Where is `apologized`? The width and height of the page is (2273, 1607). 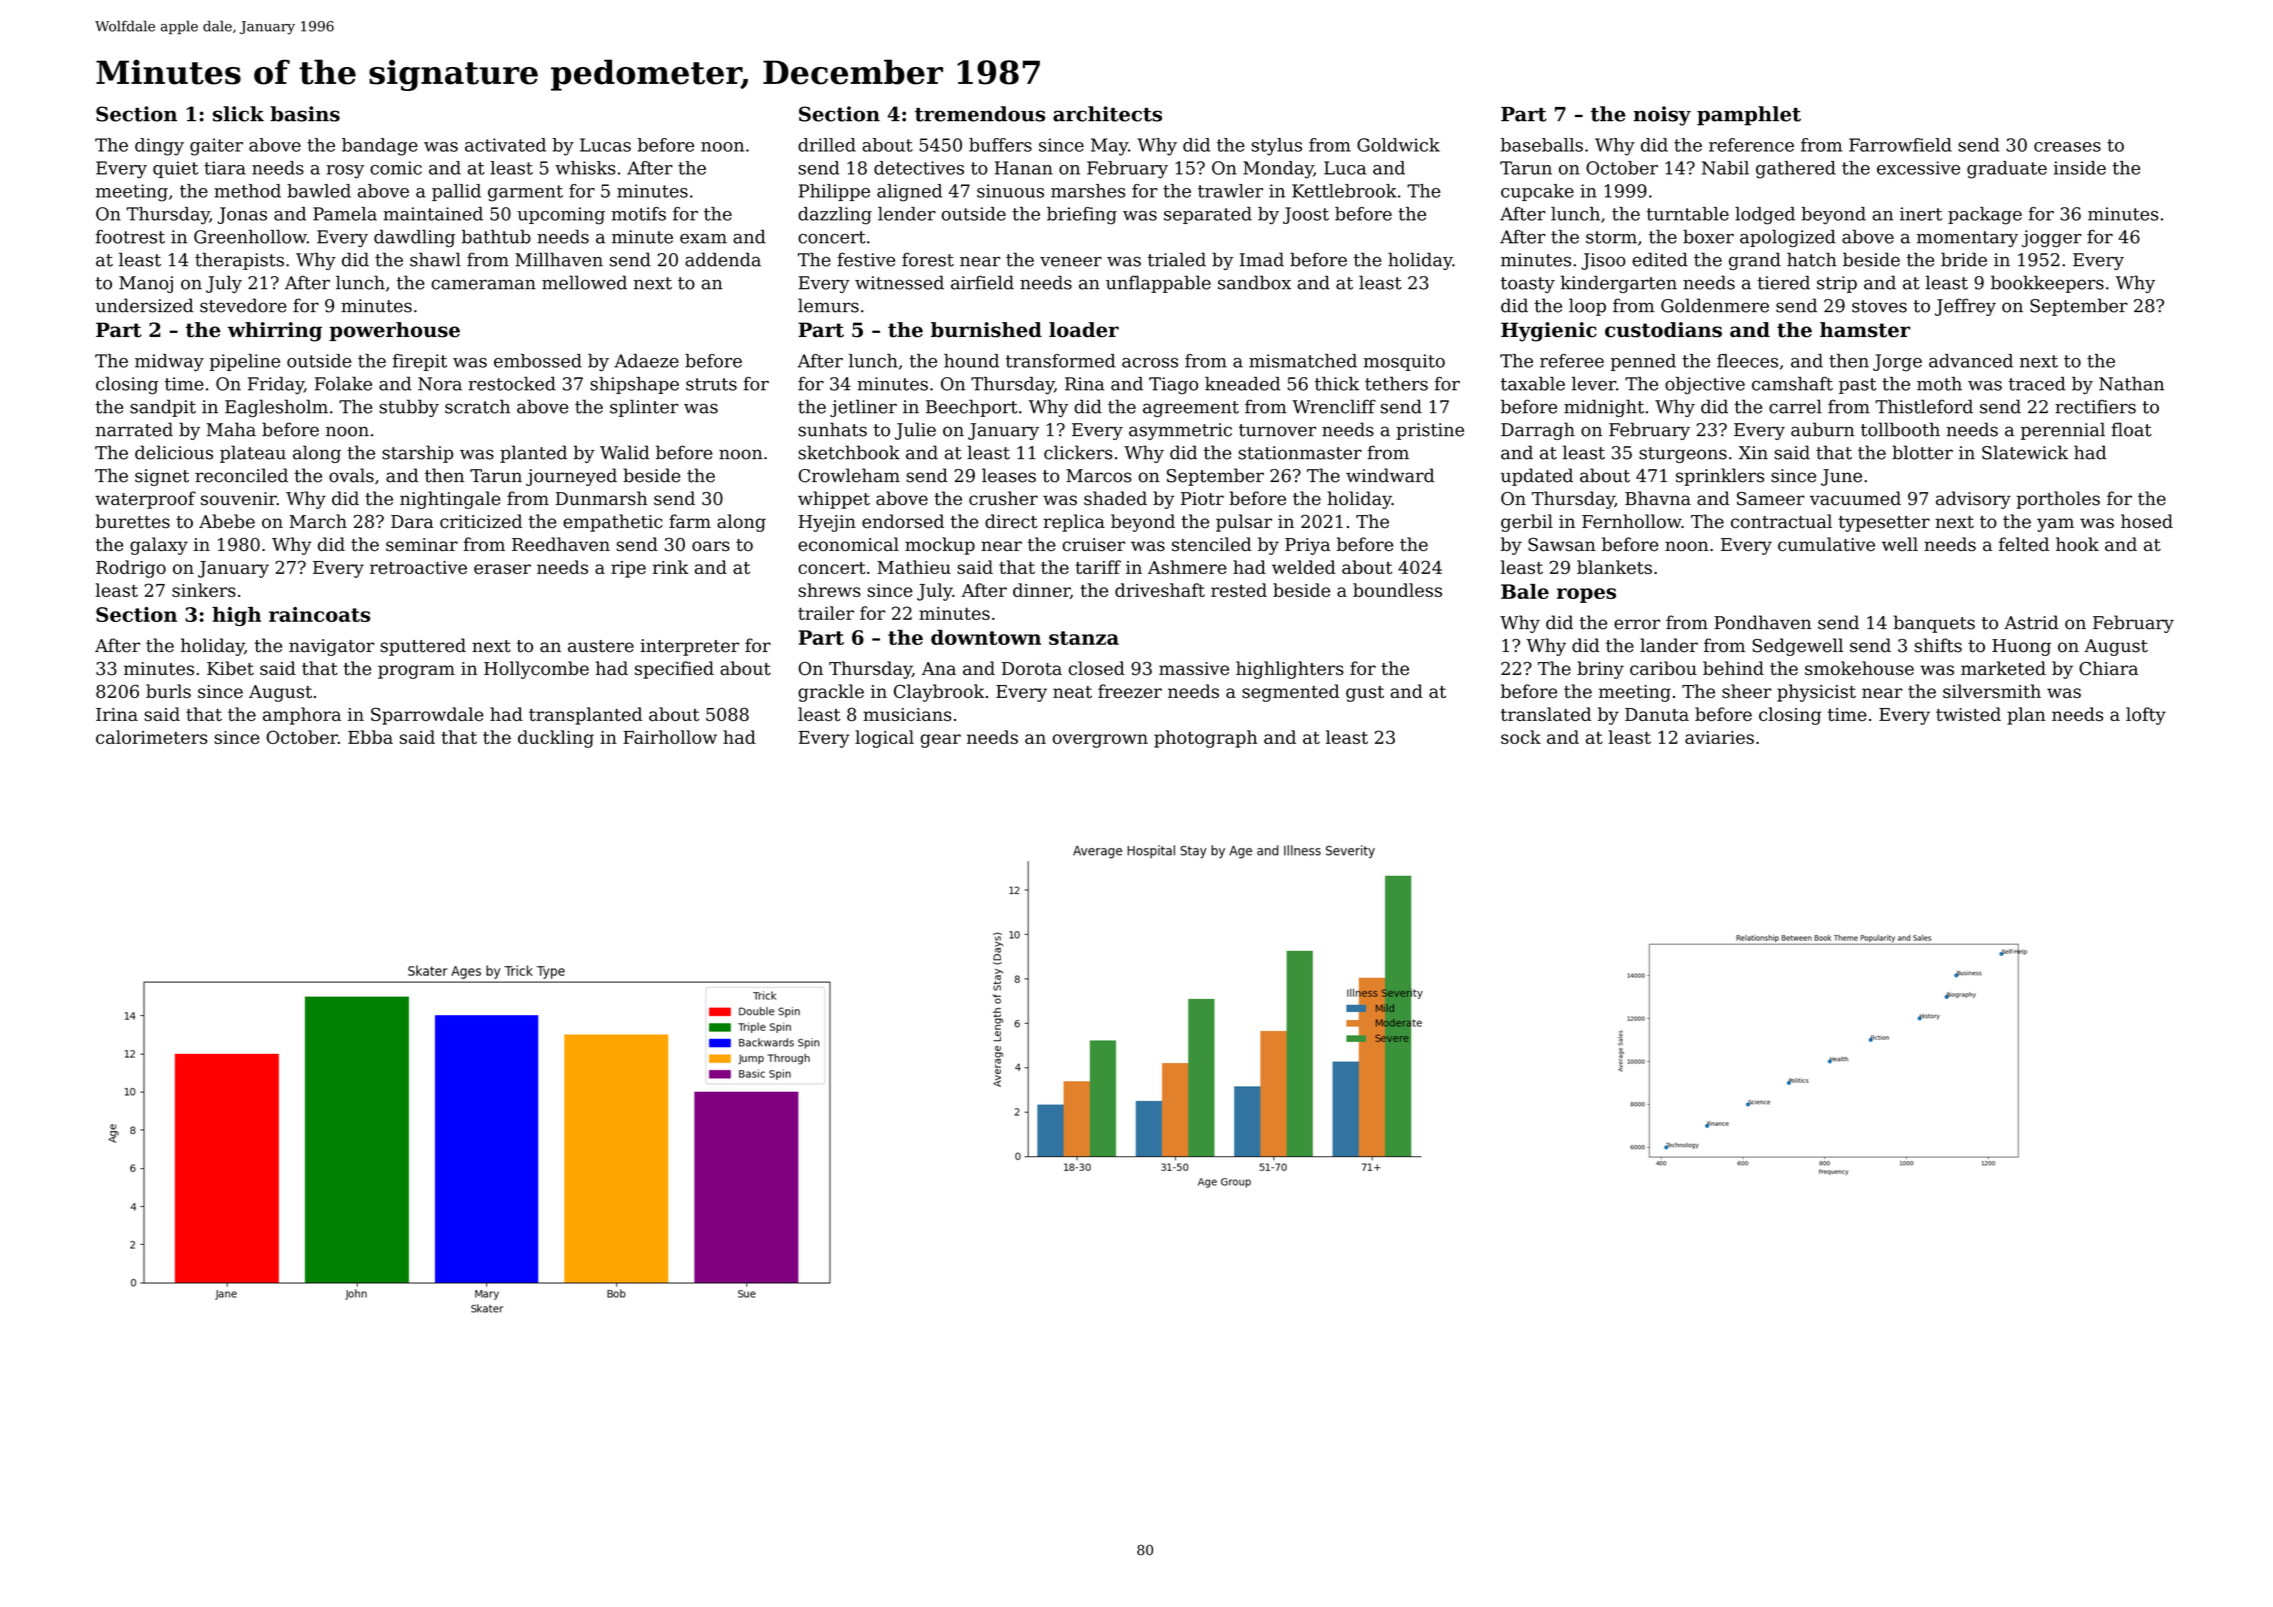
apologized is located at coordinates (1788, 238).
